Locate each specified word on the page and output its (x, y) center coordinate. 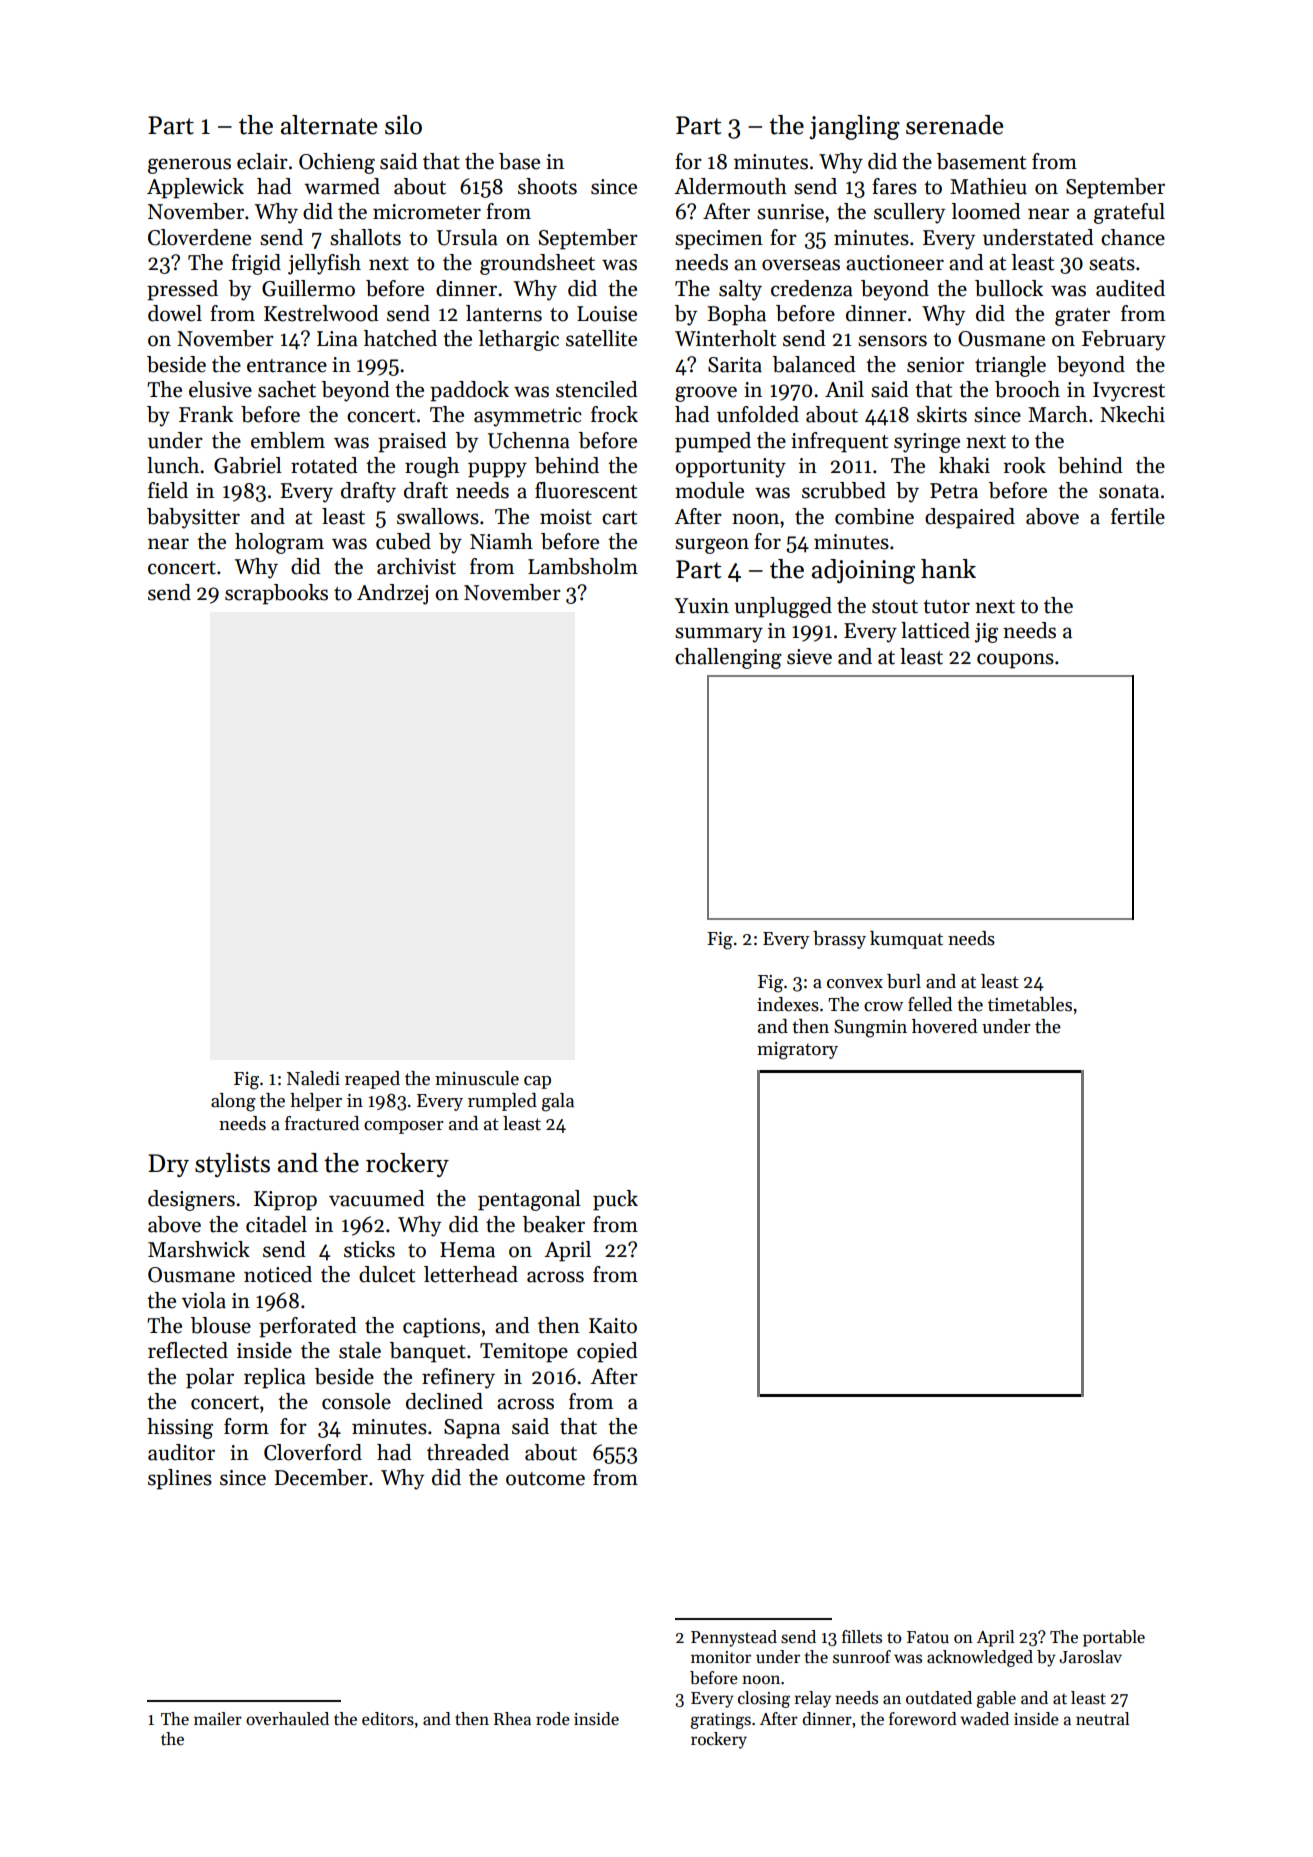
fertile (1138, 516)
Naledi (313, 1078)
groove (706, 394)
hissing (180, 1428)
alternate (329, 125)
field (168, 490)
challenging (728, 658)
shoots (547, 186)
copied (607, 1352)
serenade (954, 125)
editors (388, 1719)
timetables (1030, 1004)
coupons (1015, 661)
